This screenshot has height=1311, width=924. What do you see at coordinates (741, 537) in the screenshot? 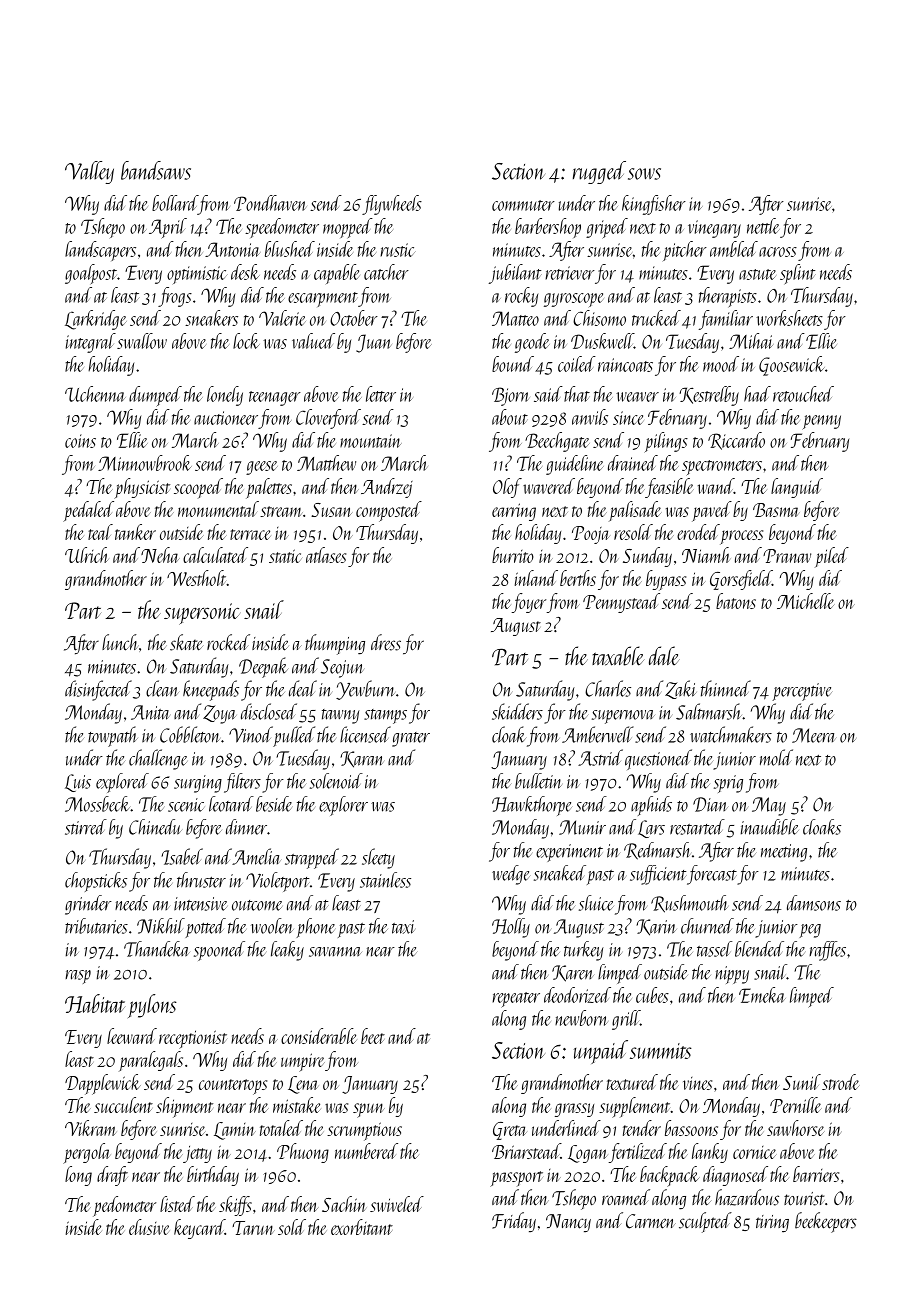
I see `process` at bounding box center [741, 537].
